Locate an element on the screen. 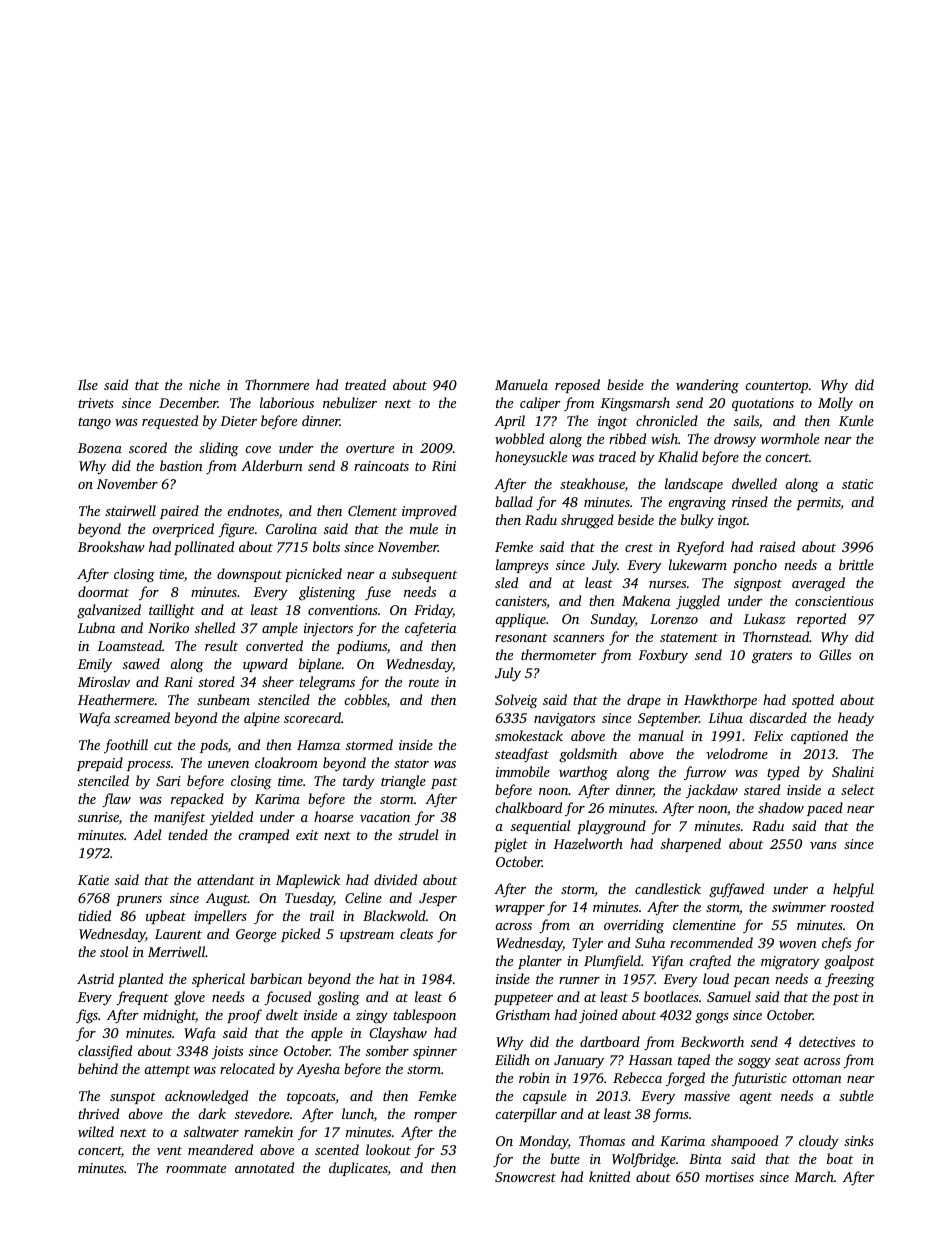  Manuela is located at coordinates (521, 384).
